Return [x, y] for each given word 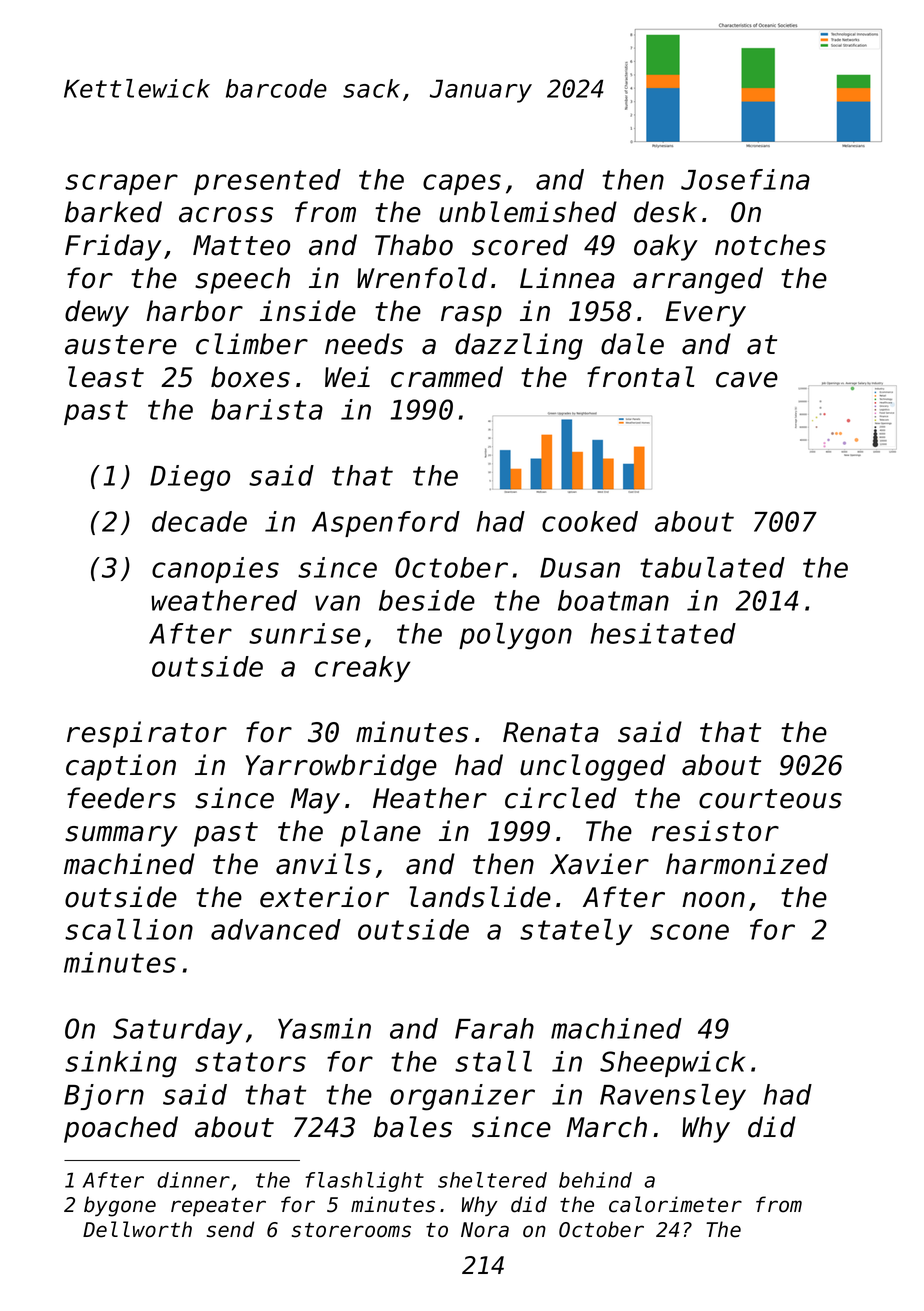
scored [520, 245]
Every [706, 314]
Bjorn [104, 1097]
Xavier [599, 864]
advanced [276, 929]
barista [267, 409]
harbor [194, 311]
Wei [347, 377]
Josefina [745, 179]
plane [380, 833]
